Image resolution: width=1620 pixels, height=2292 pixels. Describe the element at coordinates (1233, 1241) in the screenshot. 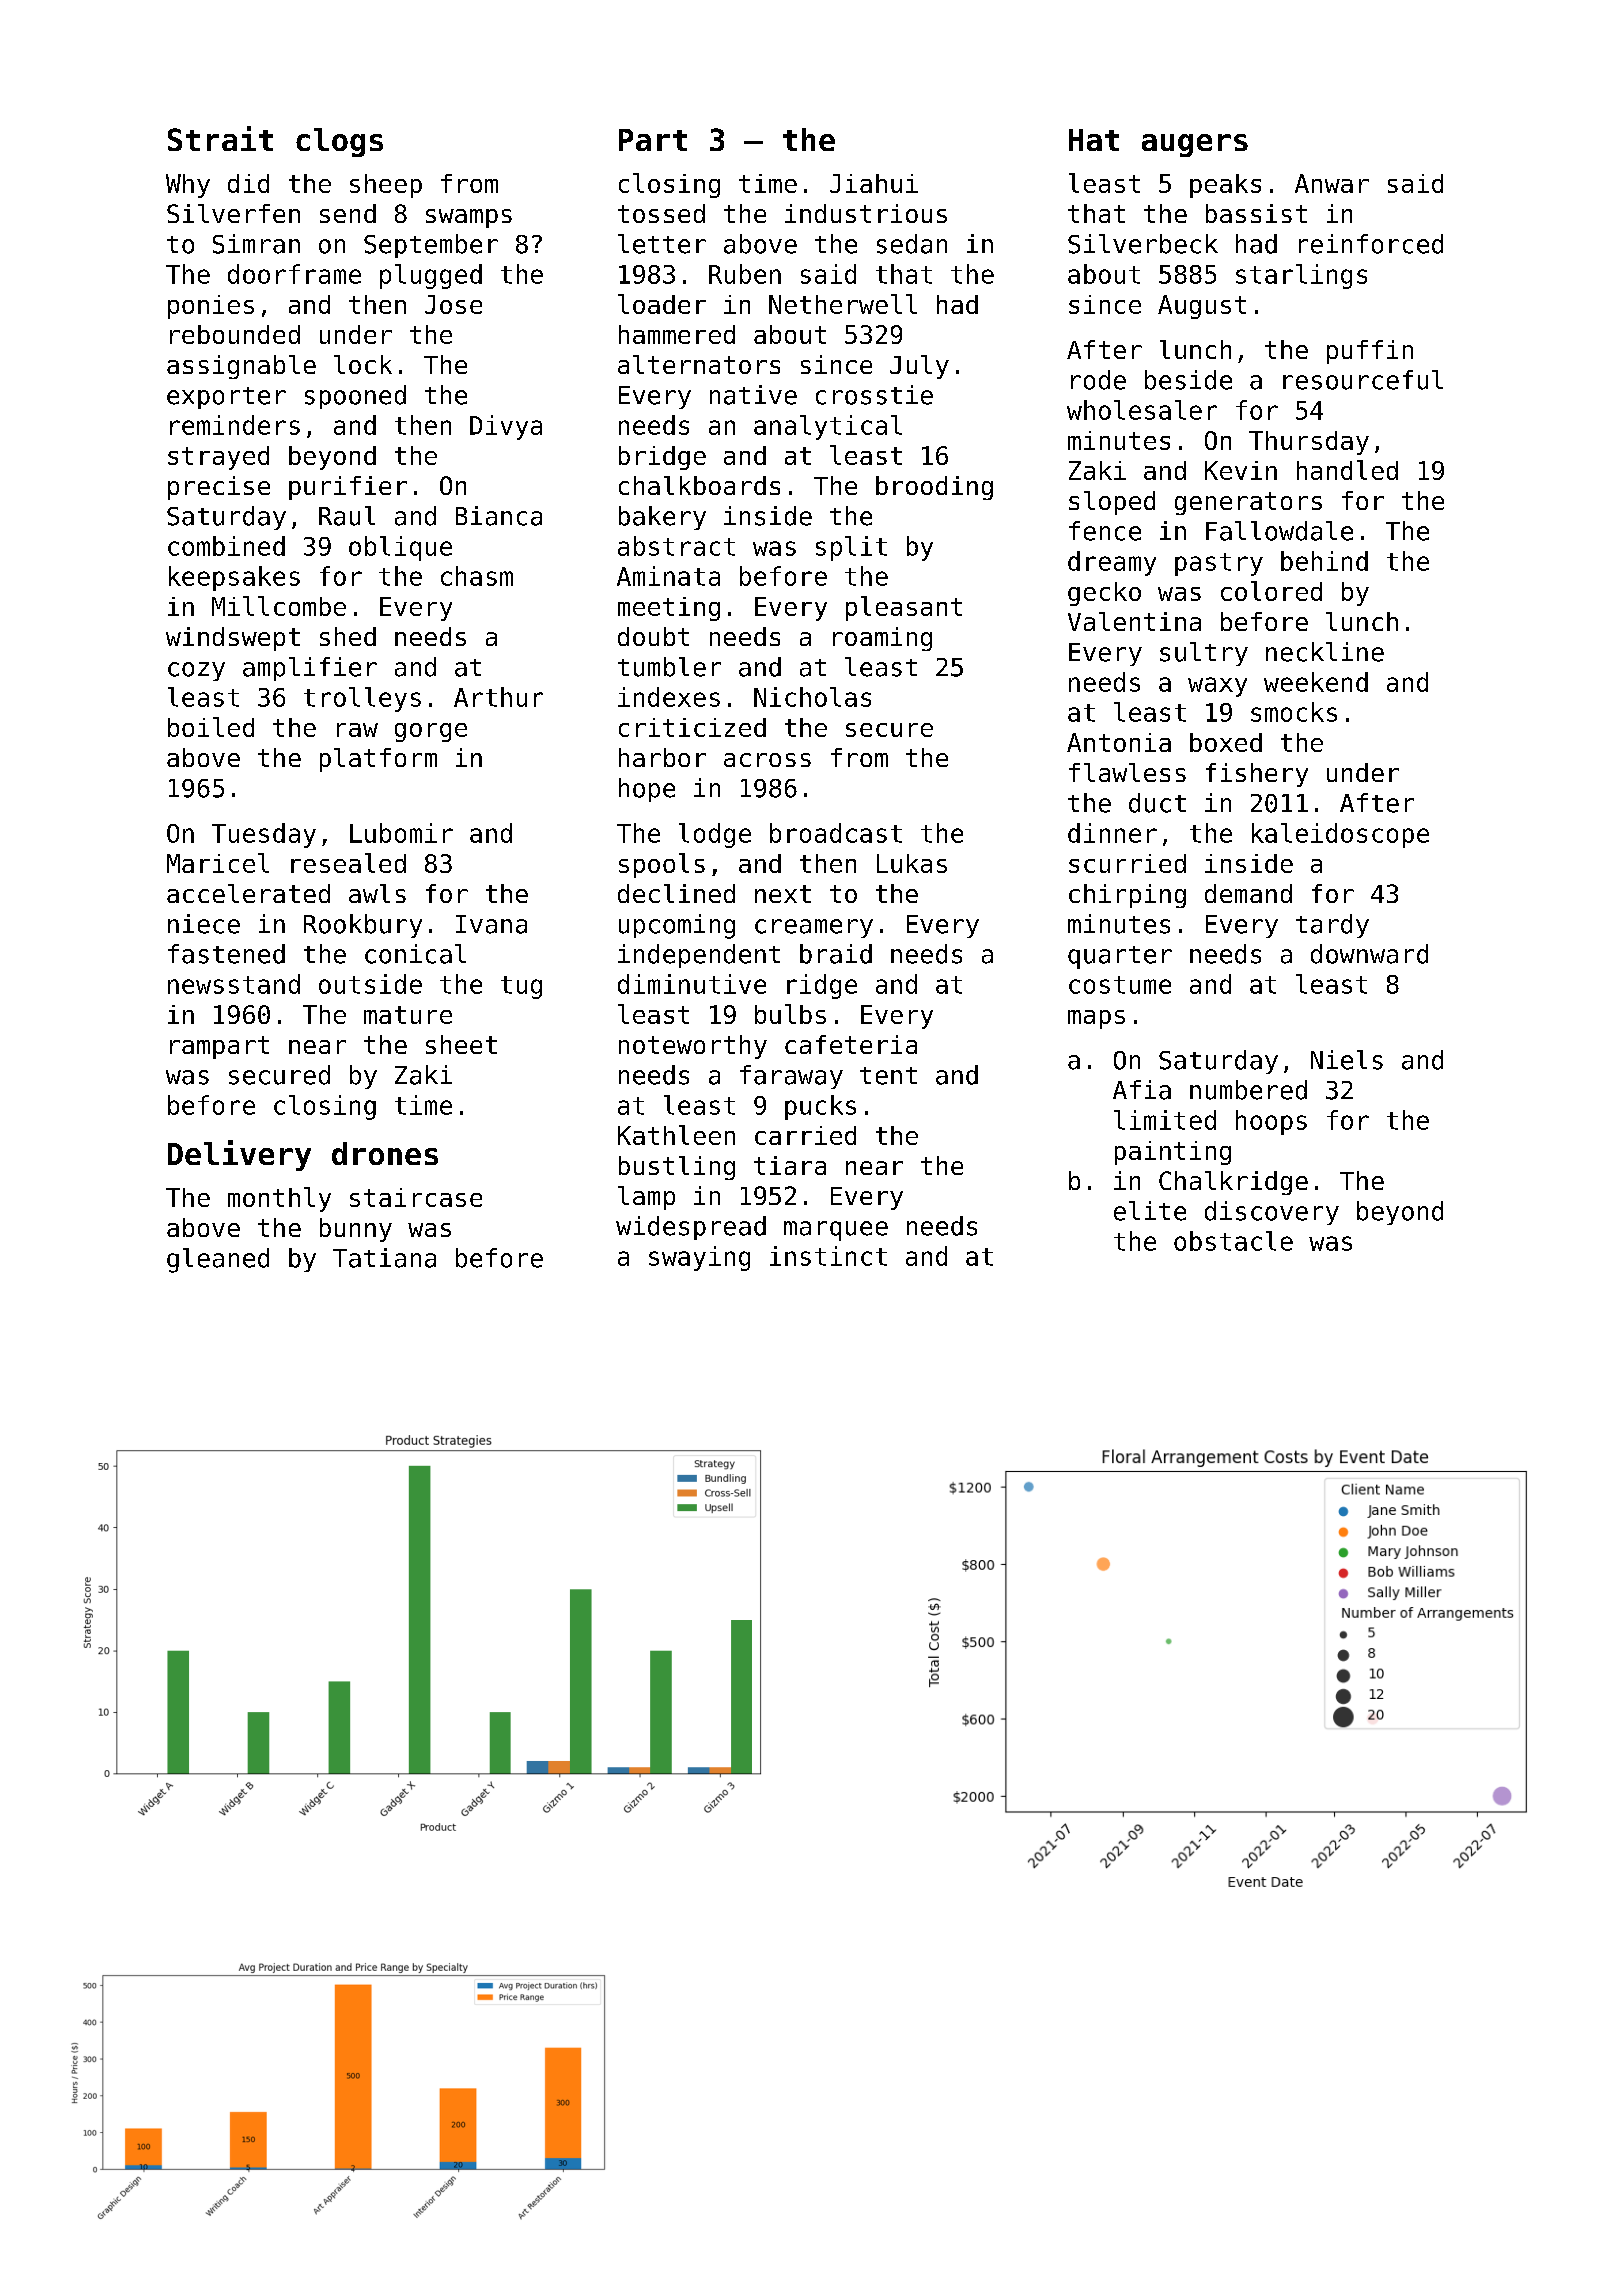

I see `obstacle` at that location.
